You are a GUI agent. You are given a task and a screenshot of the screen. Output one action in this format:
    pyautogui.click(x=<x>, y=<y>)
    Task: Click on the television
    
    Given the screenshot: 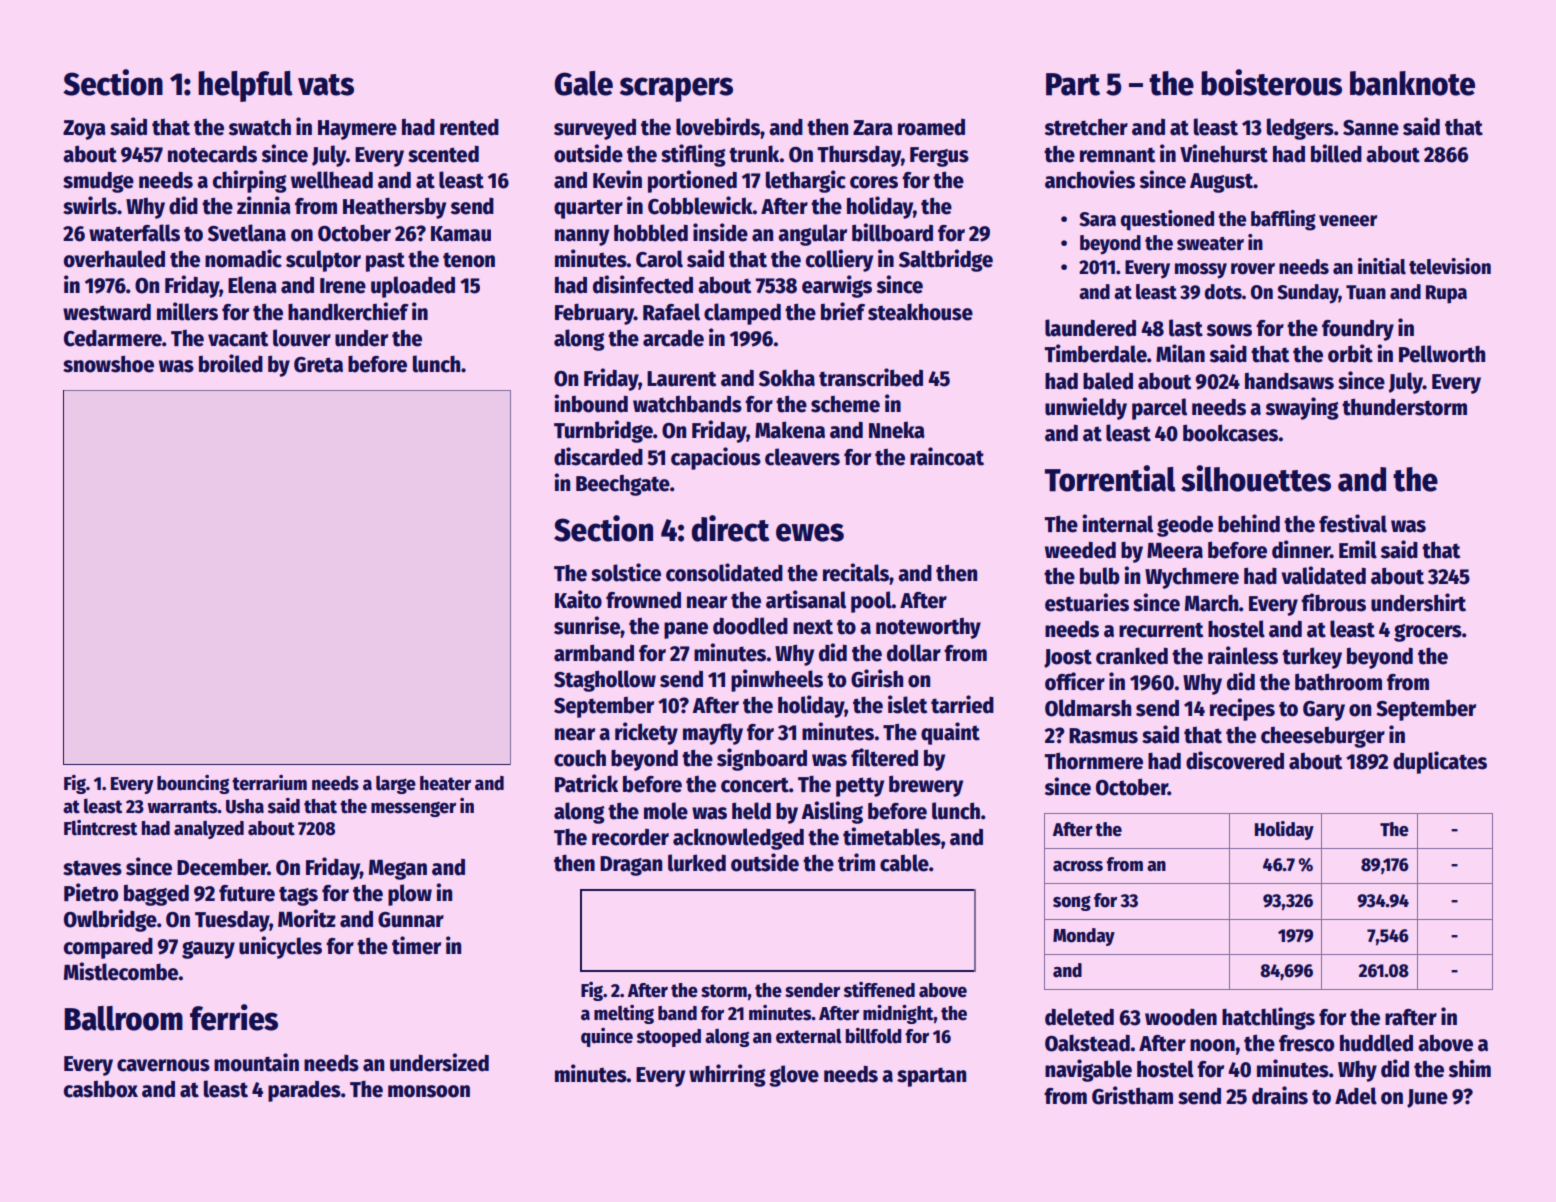 What is the action you would take?
    pyautogui.click(x=1450, y=266)
